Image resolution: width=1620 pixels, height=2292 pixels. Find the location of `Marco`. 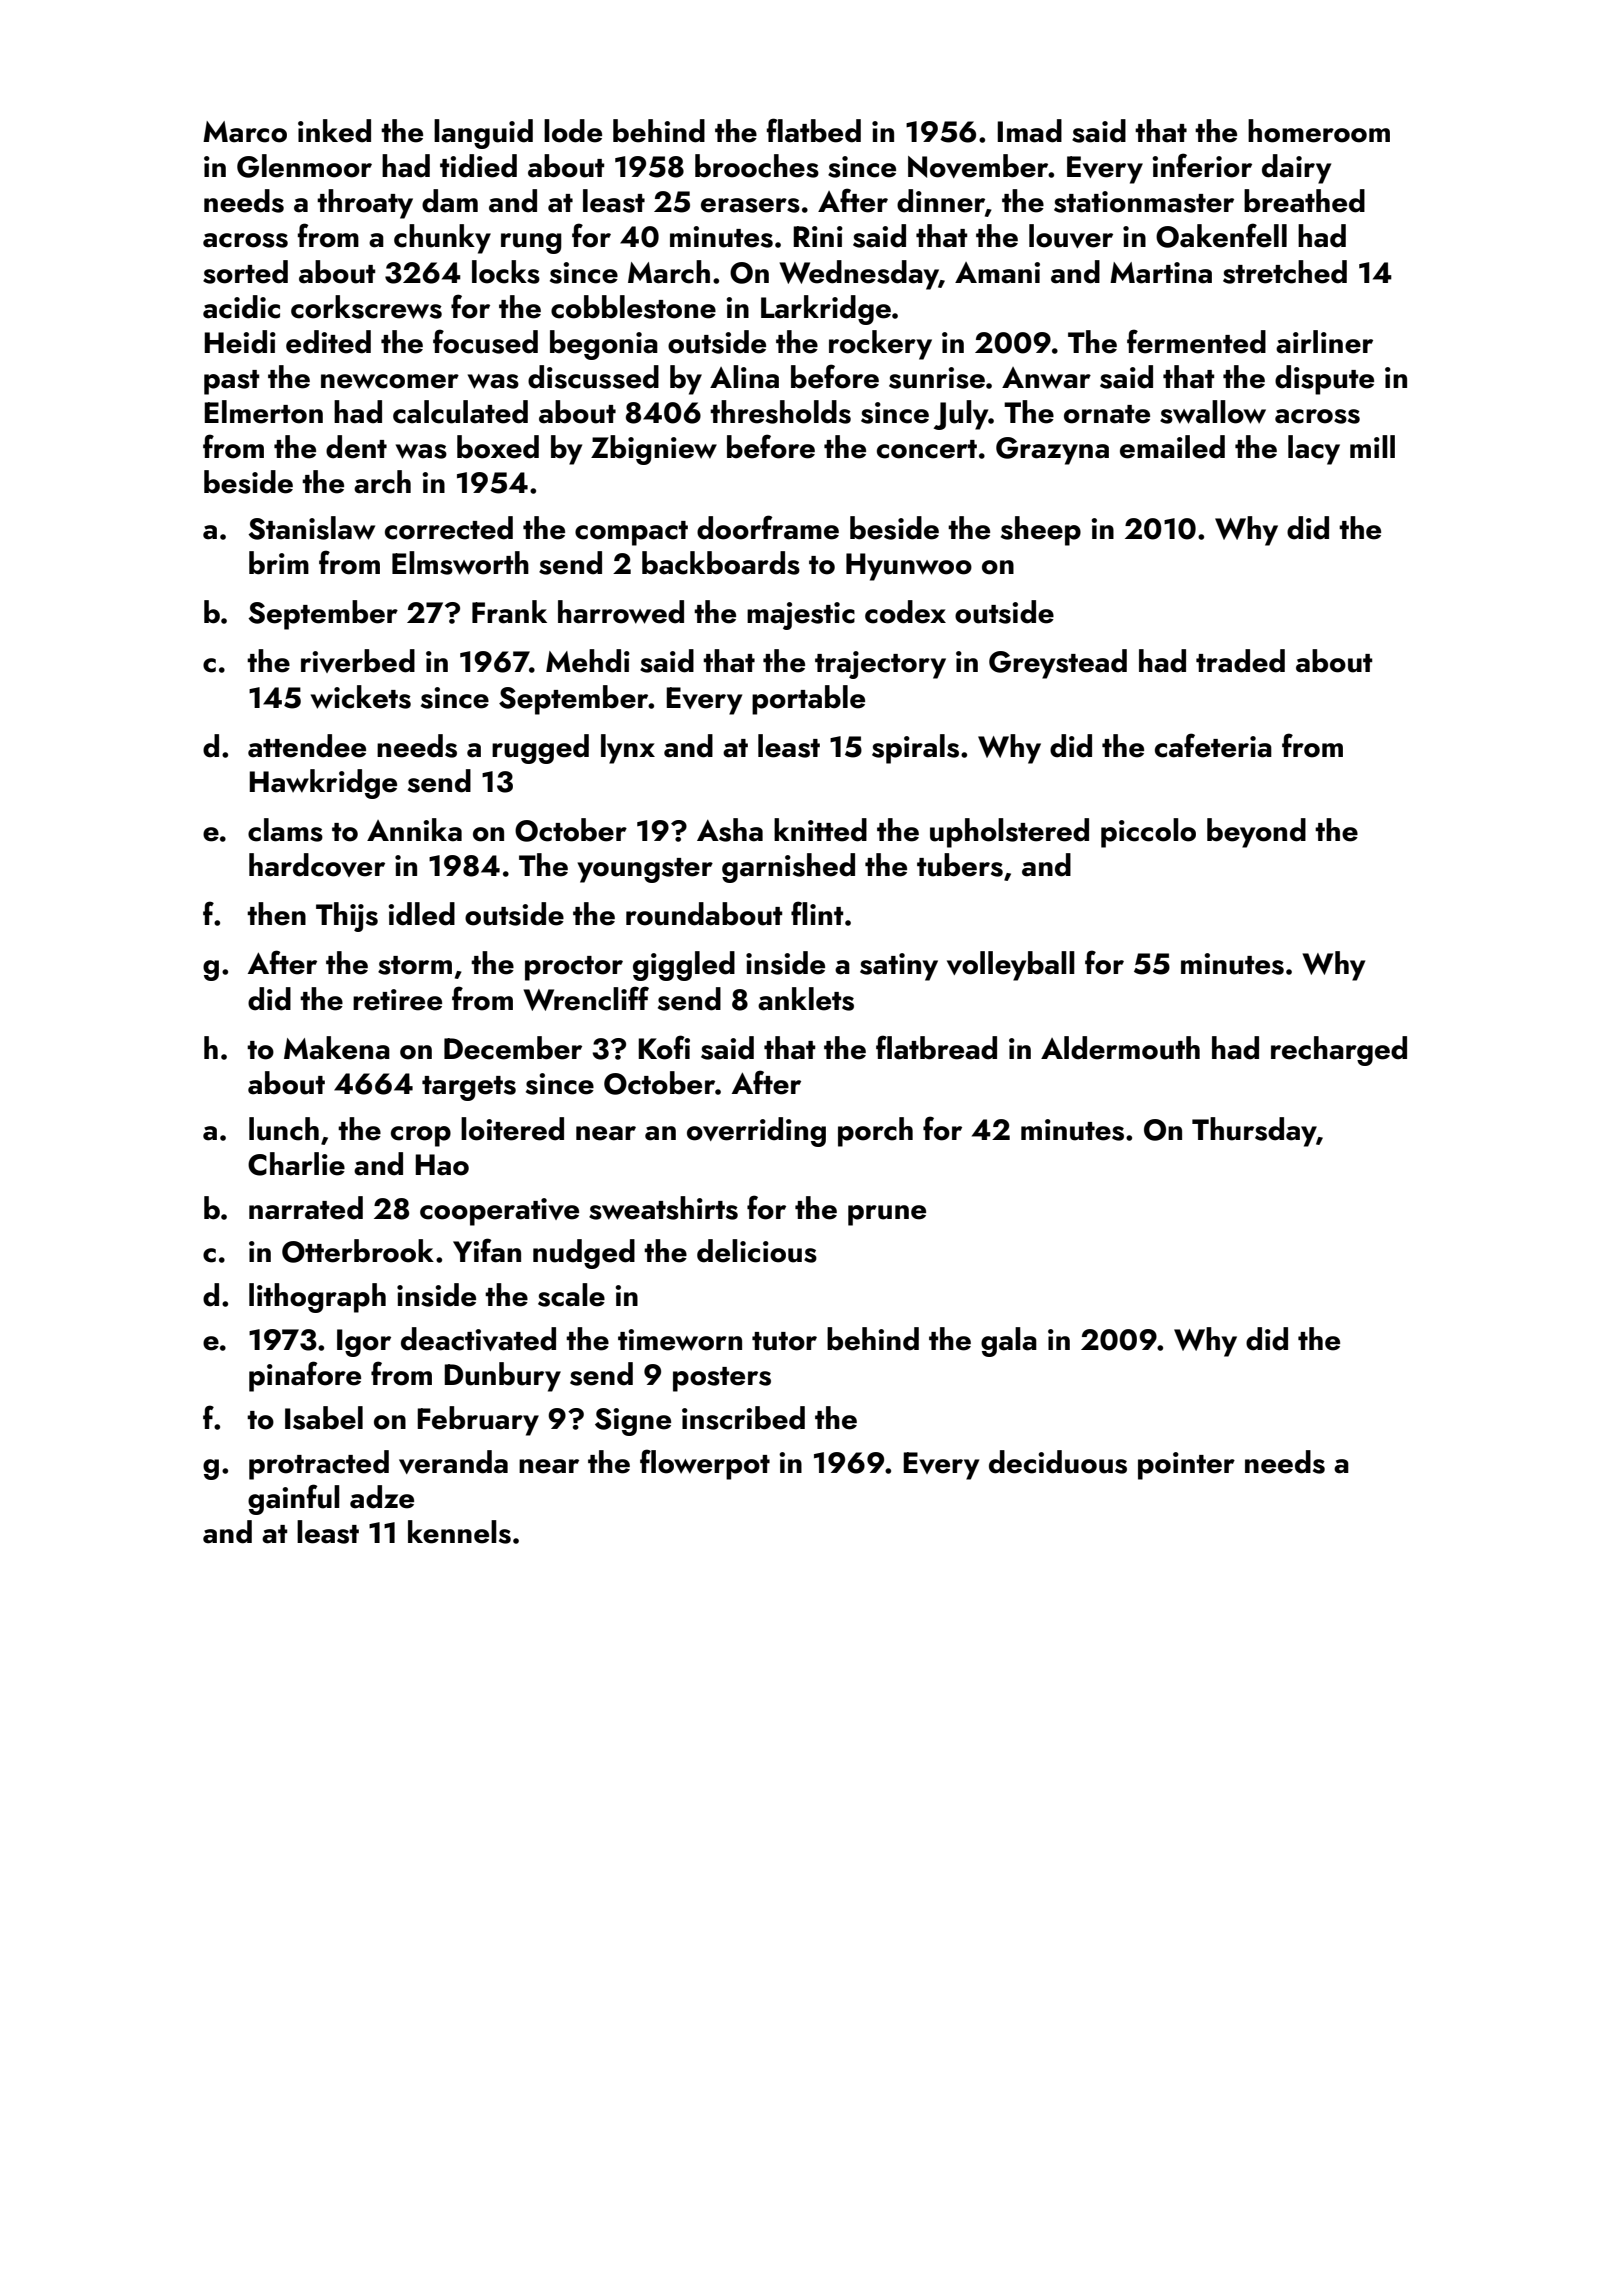

Marco is located at coordinates (245, 132).
